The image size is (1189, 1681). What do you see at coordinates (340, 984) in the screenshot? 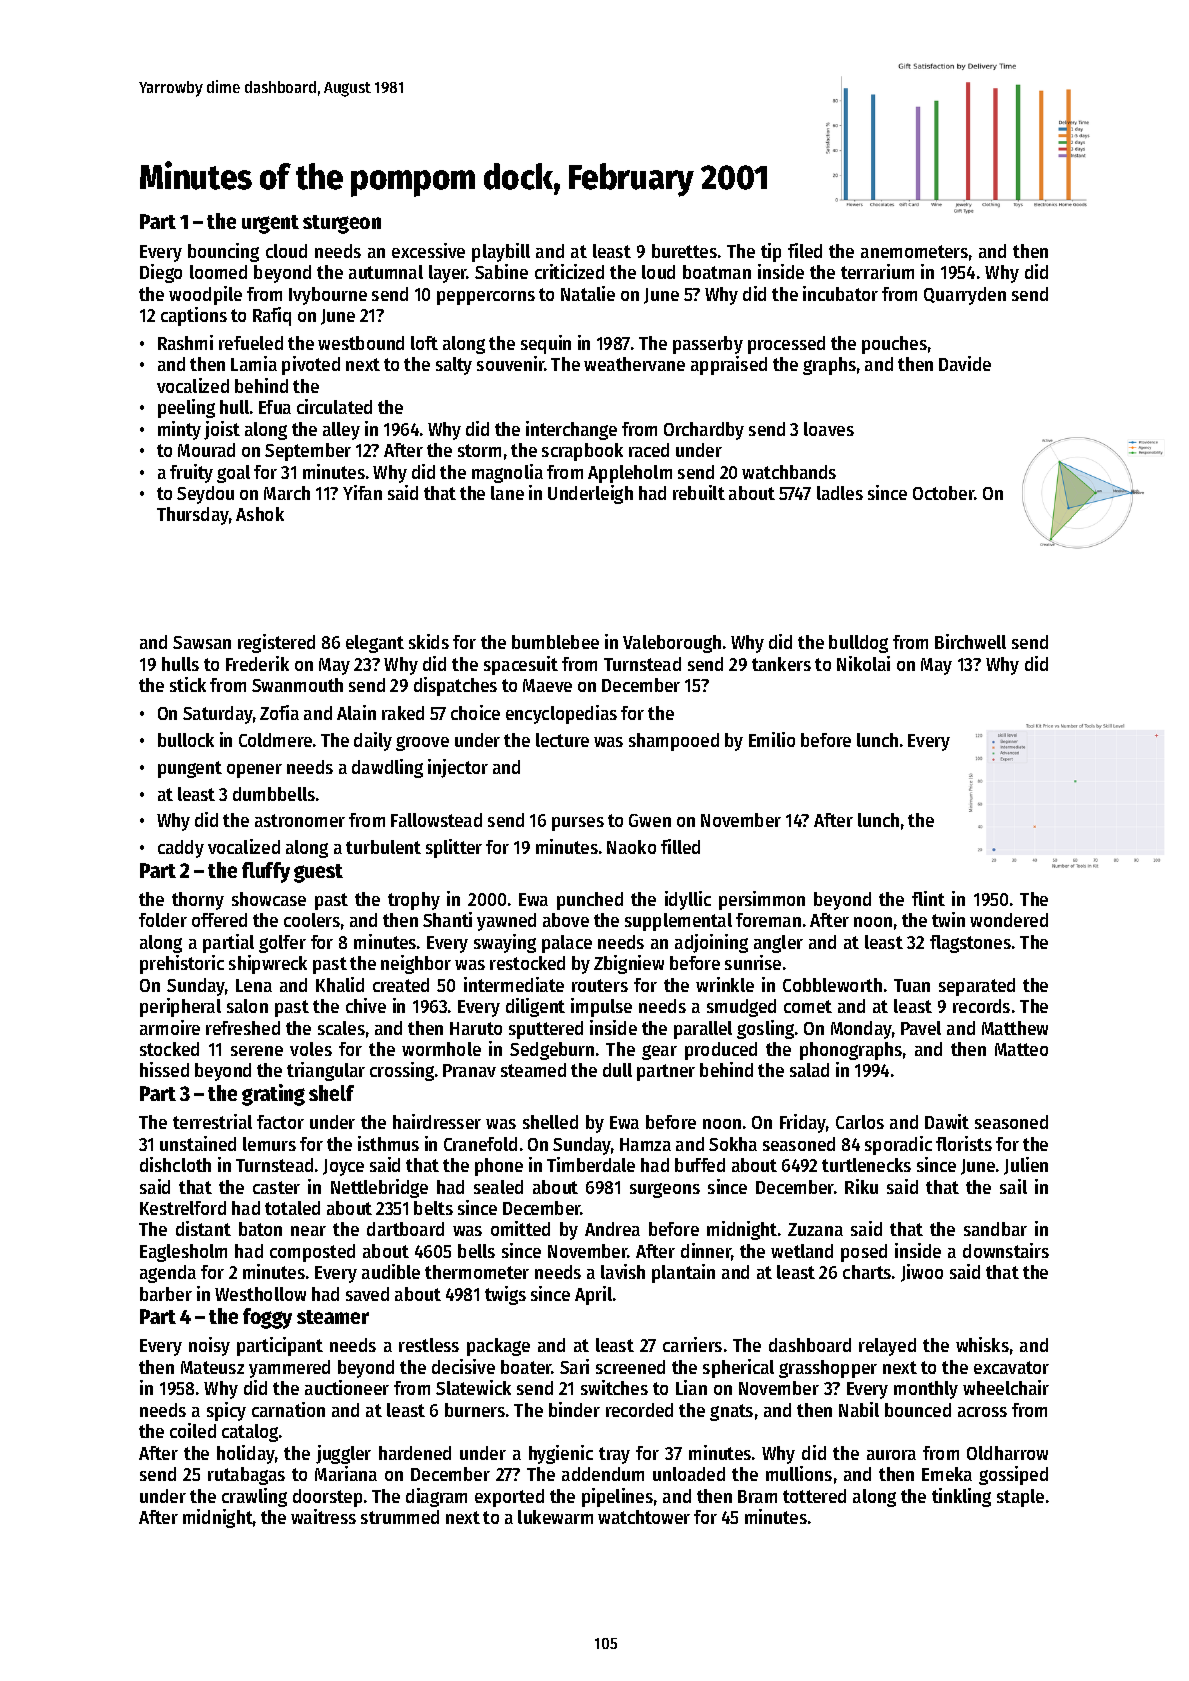
I see `Khalid` at bounding box center [340, 984].
